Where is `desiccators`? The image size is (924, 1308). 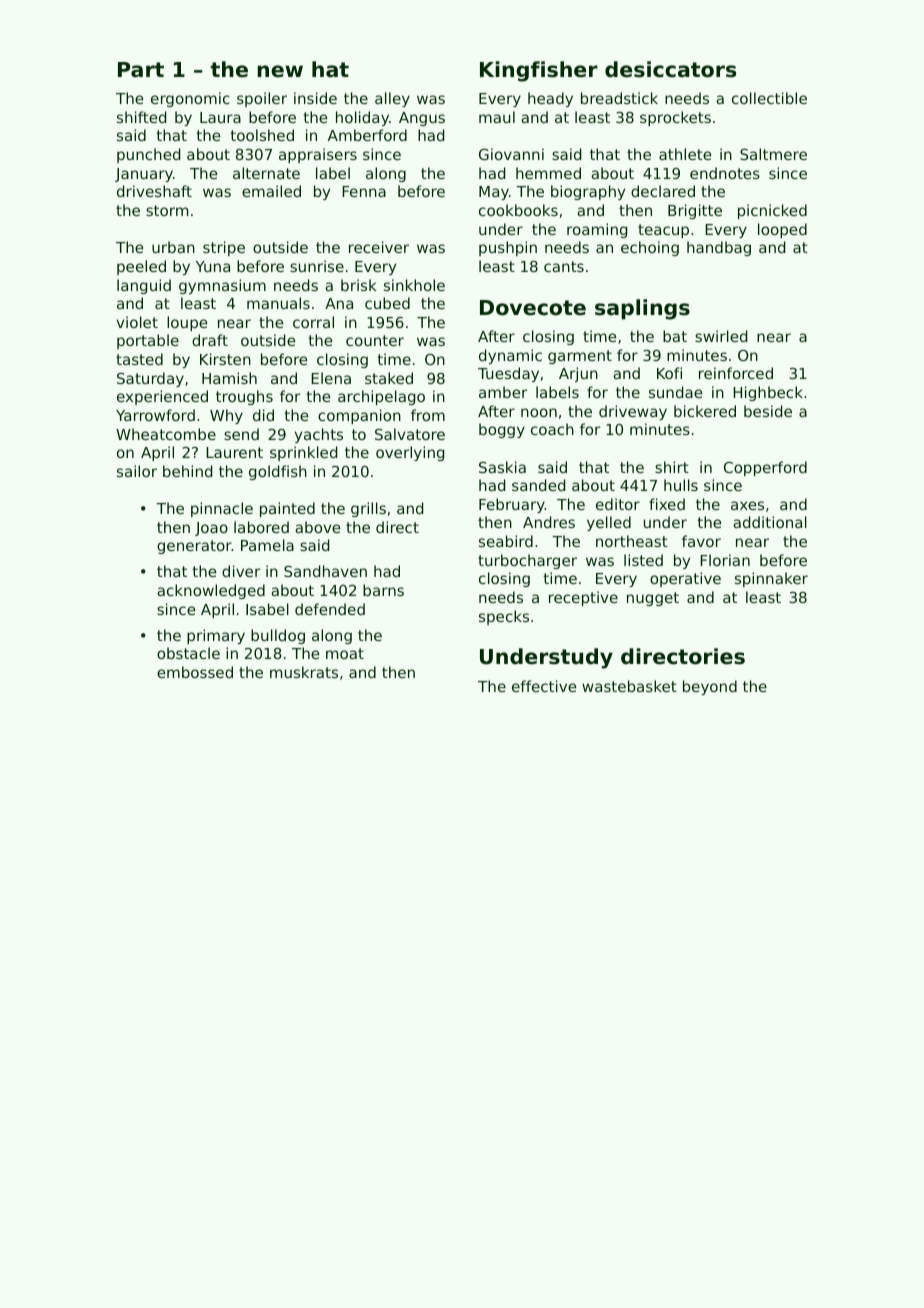
desiccators is located at coordinates (670, 69).
